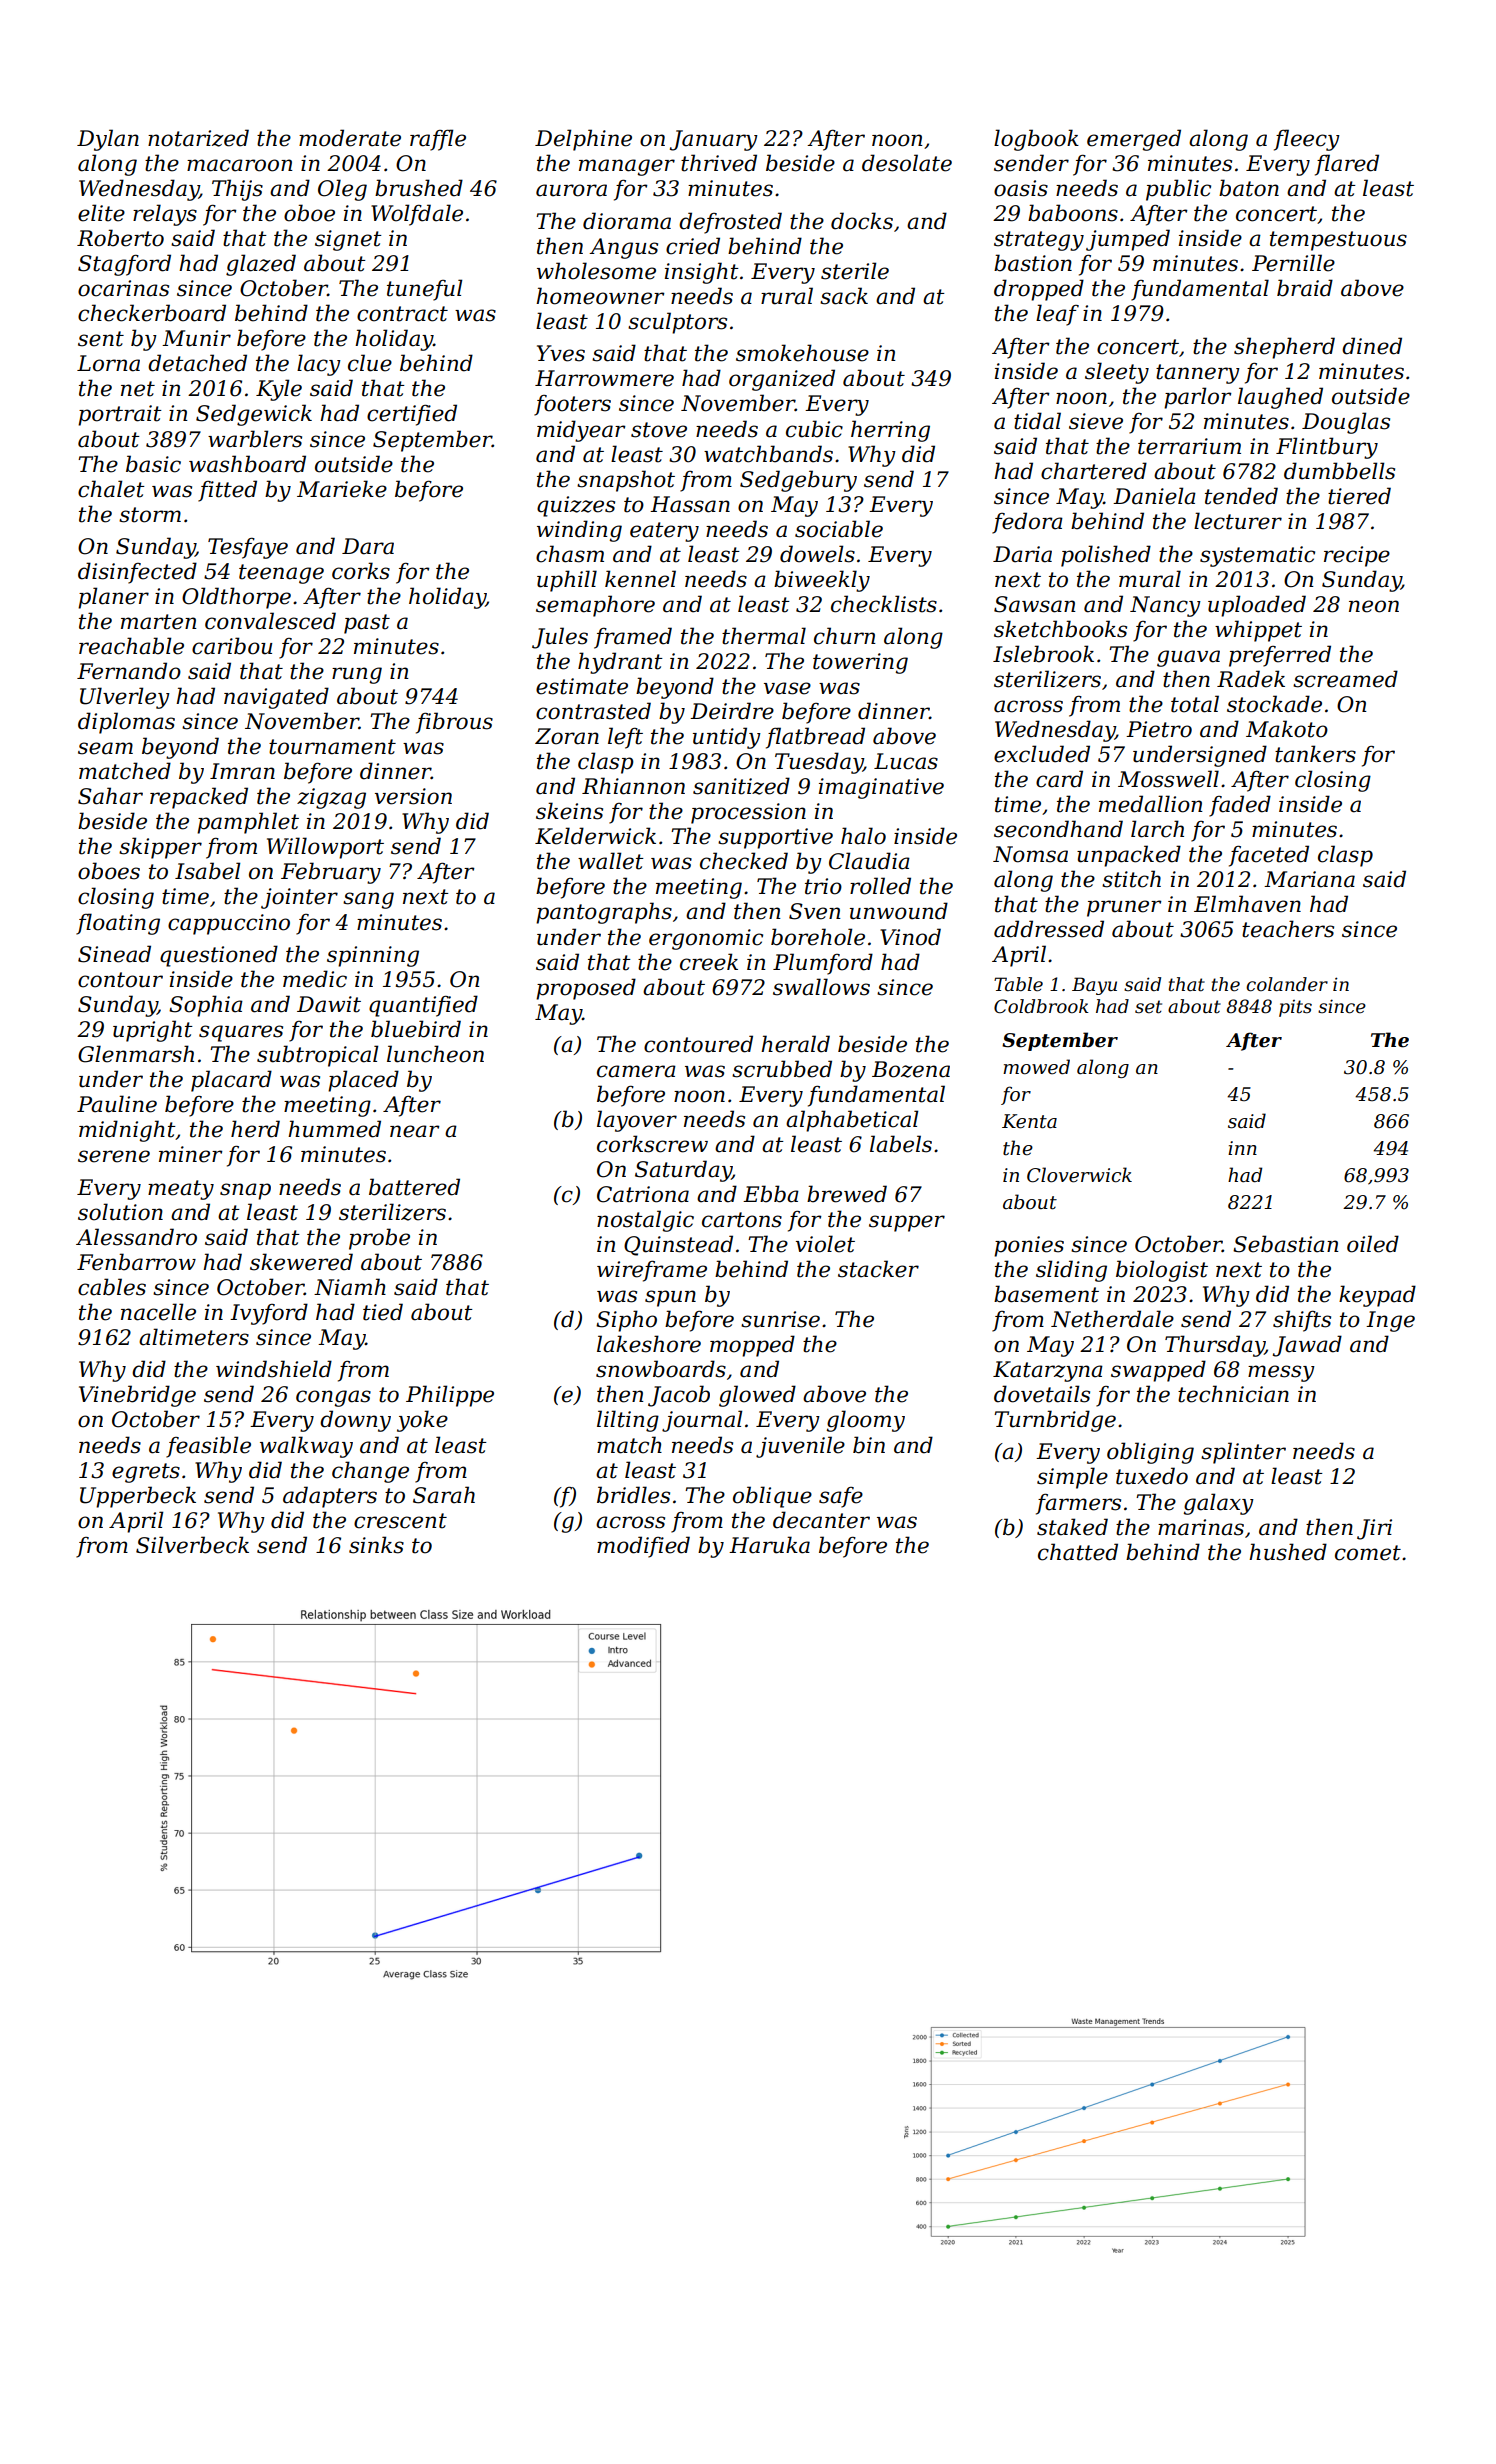  I want to click on marinas, so click(1201, 1527).
